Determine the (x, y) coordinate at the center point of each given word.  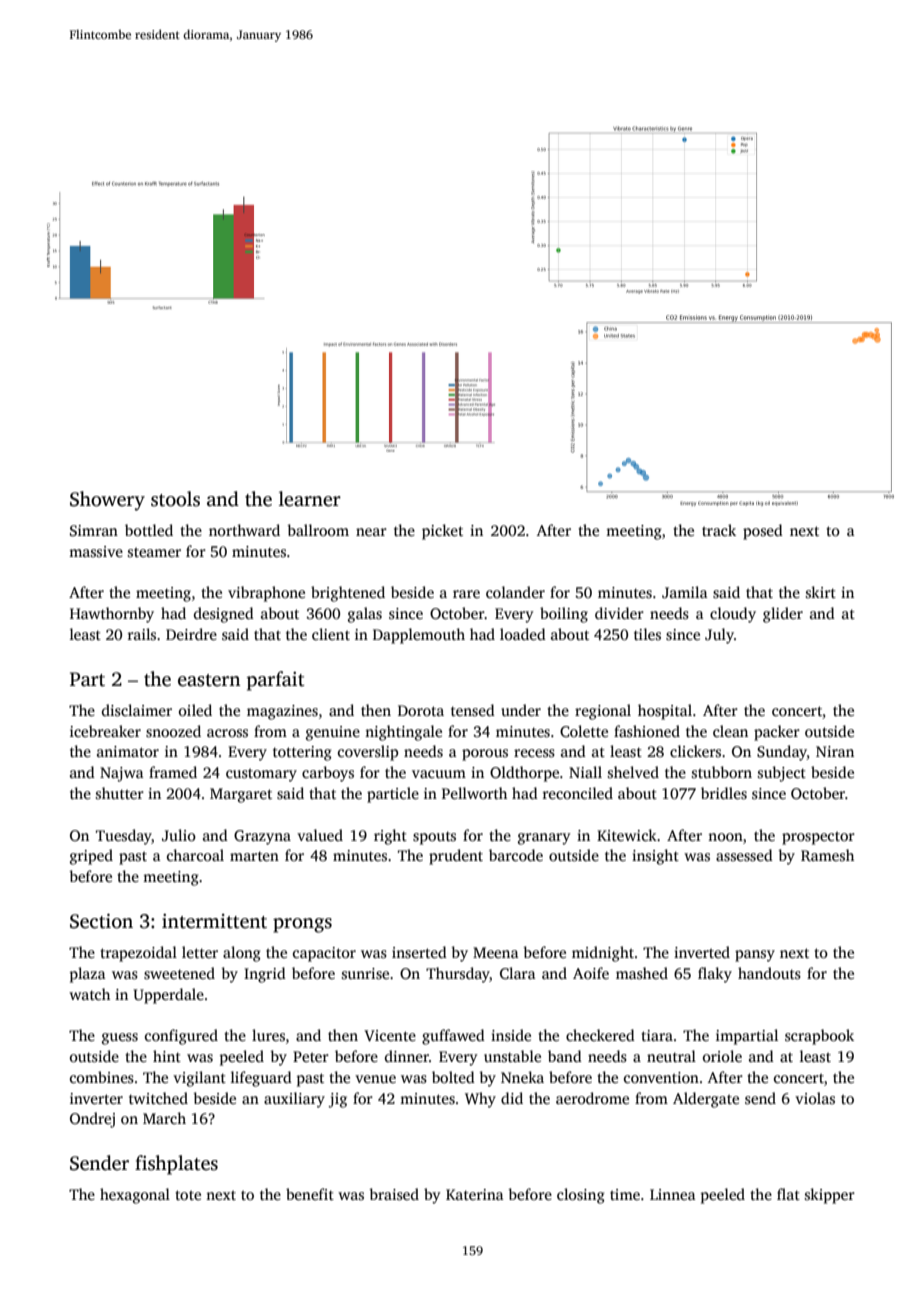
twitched (158, 1098)
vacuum (439, 774)
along (242, 954)
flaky (715, 975)
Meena (496, 952)
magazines (282, 712)
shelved (633, 772)
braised (394, 1194)
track (719, 530)
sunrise (365, 974)
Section (101, 921)
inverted (702, 952)
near (371, 532)
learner (310, 499)
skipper (830, 1196)
